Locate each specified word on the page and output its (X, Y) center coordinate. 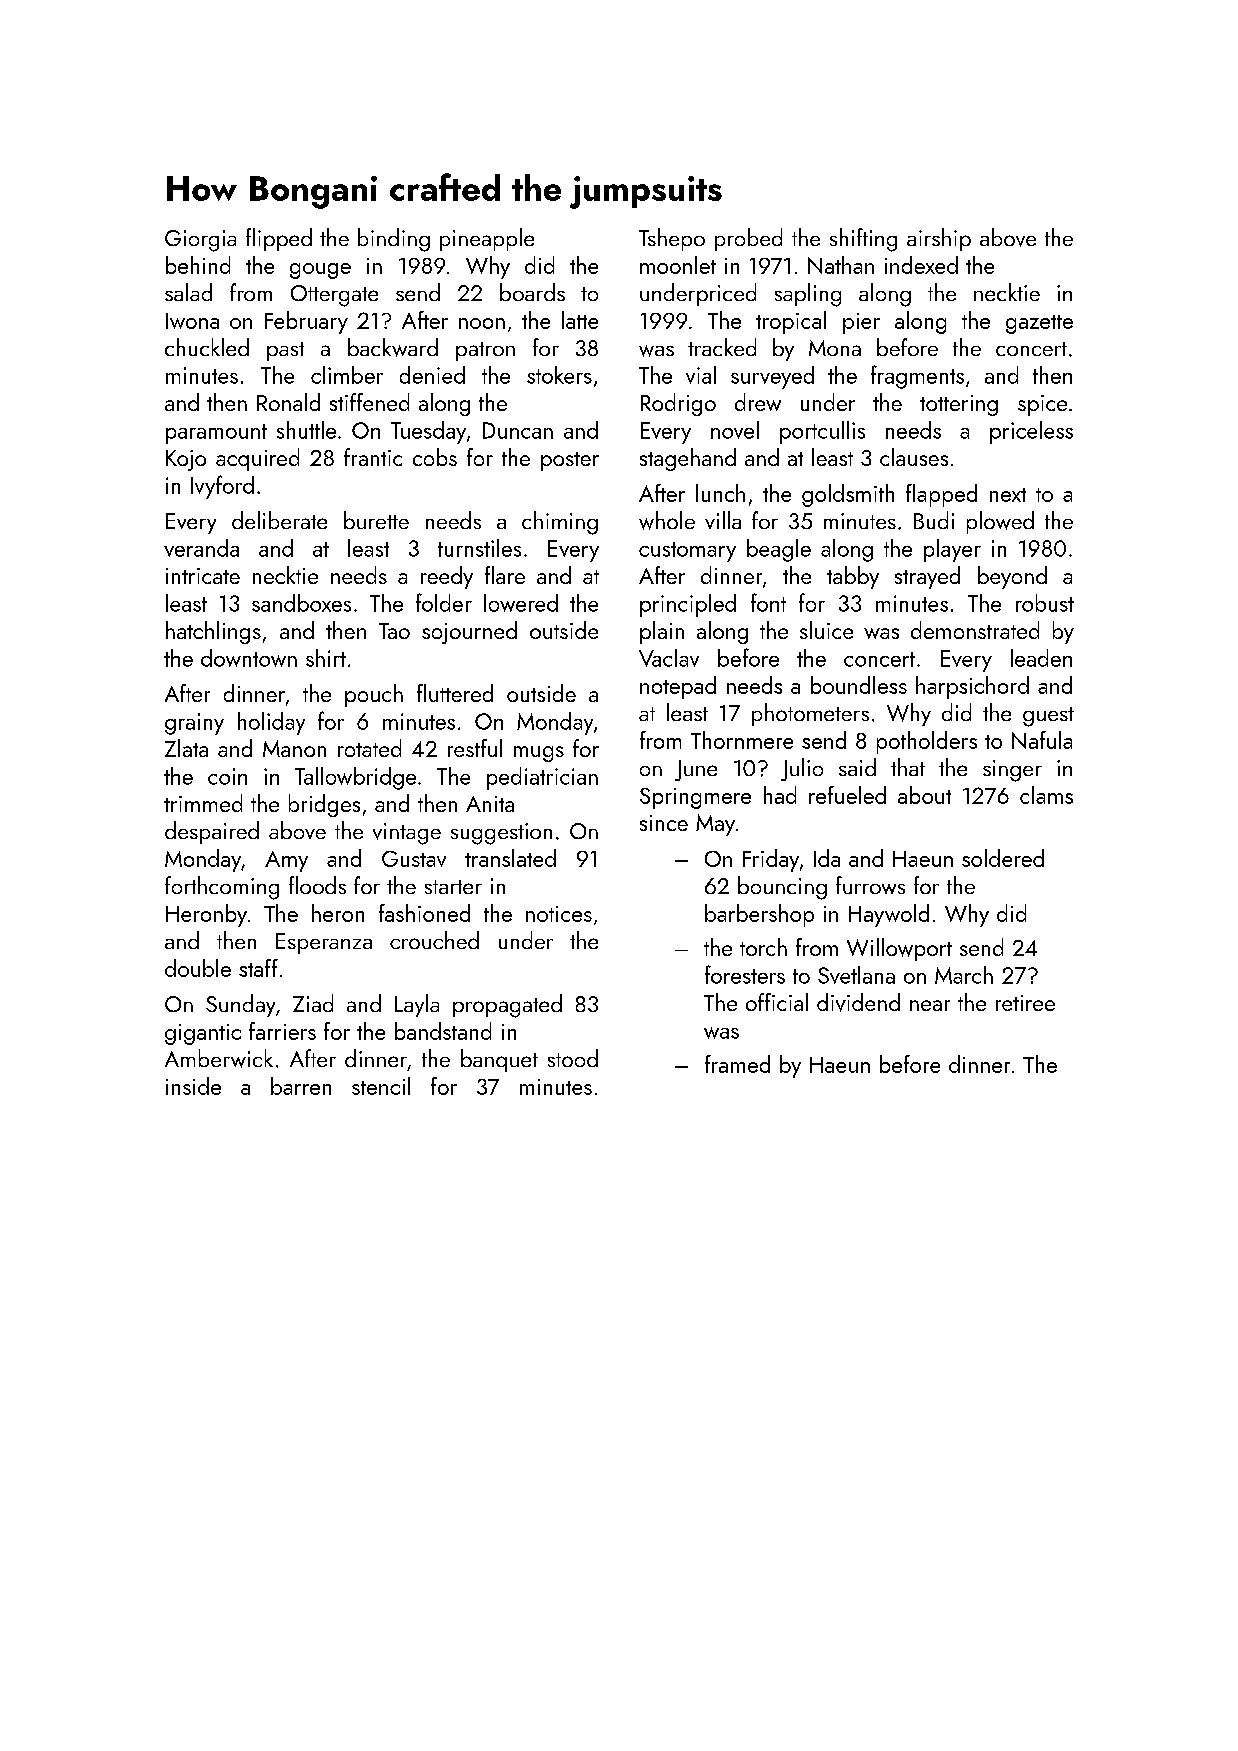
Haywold (889, 915)
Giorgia (200, 241)
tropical (791, 322)
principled (688, 605)
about (924, 795)
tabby (853, 577)
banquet (499, 1060)
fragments (917, 377)
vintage (407, 834)
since (664, 823)
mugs (539, 754)
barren (301, 1086)
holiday (271, 723)
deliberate (279, 520)
